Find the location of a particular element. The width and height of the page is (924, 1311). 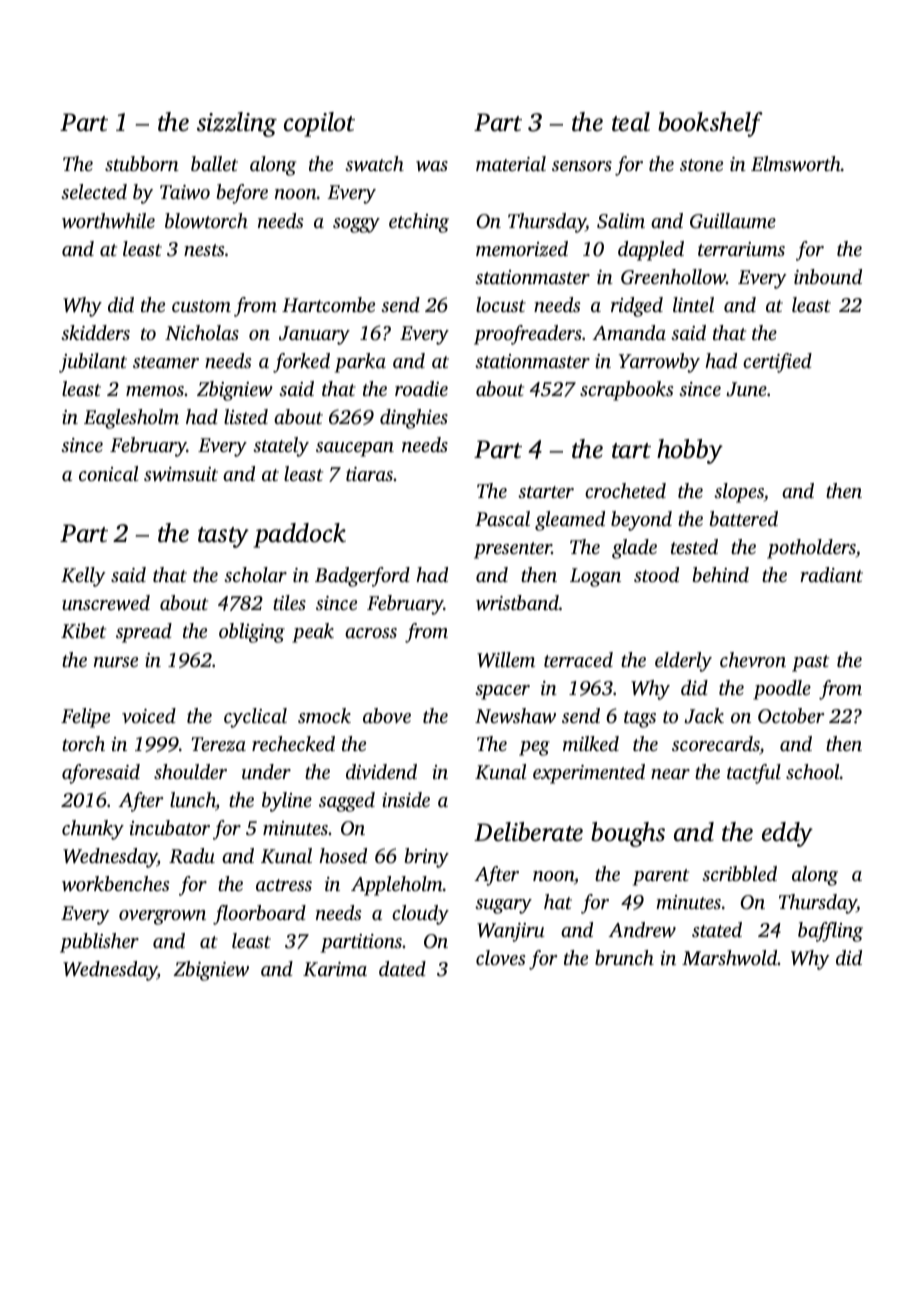

Yarrowby is located at coordinates (659, 363).
